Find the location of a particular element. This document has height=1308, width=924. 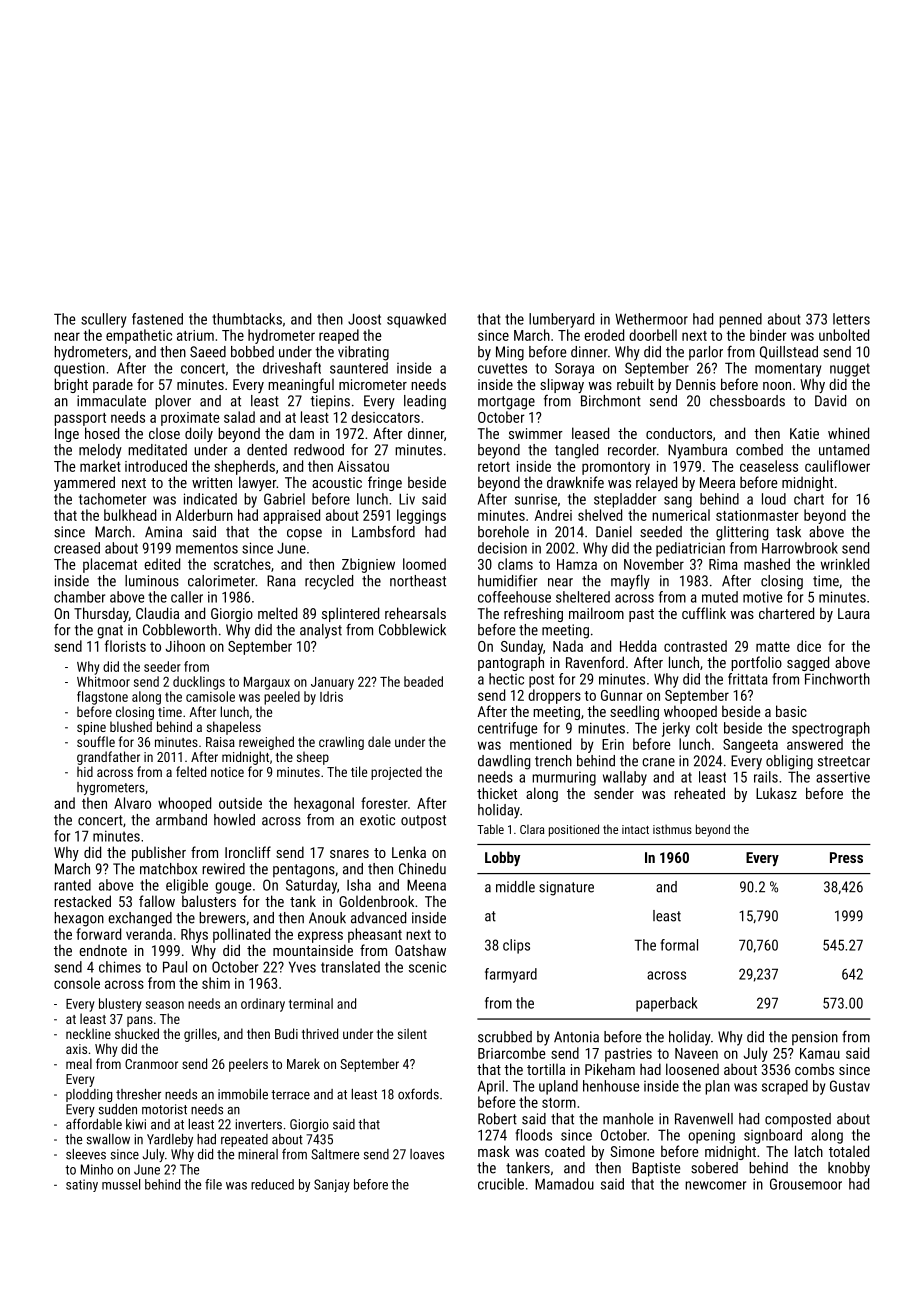

shucked is located at coordinates (137, 1033).
